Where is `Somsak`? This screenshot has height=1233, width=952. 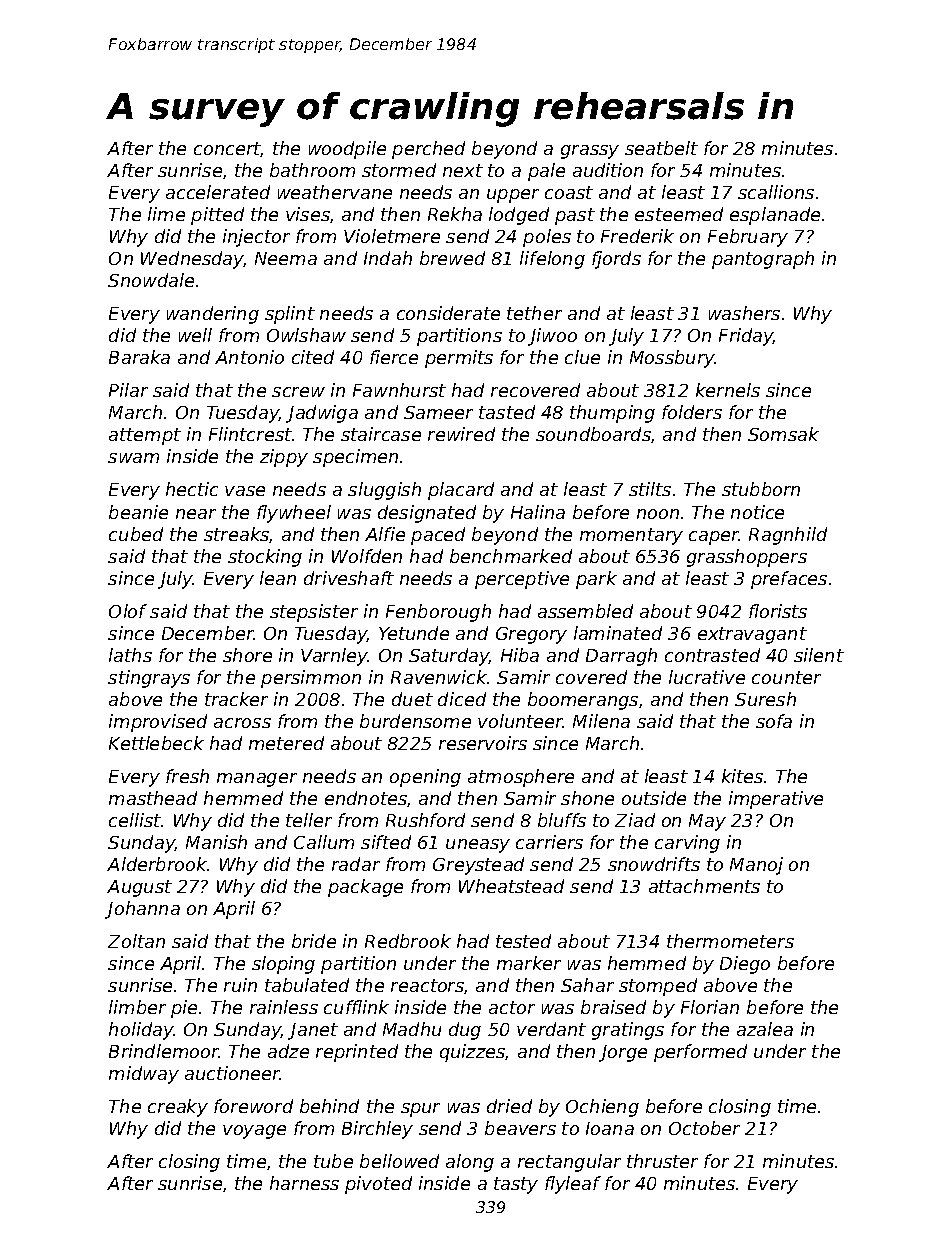 Somsak is located at coordinates (783, 434).
